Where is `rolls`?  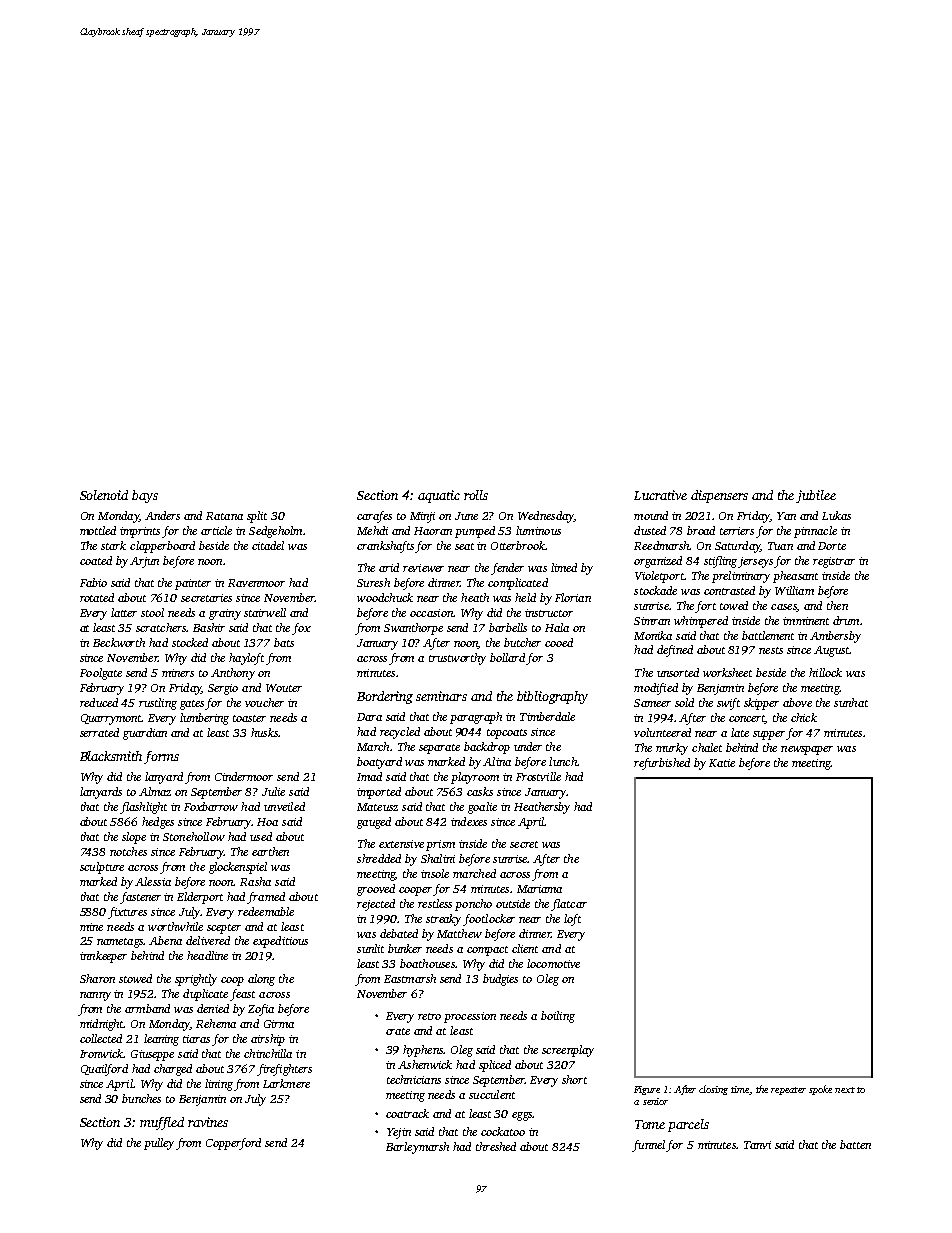
rolls is located at coordinates (476, 495).
